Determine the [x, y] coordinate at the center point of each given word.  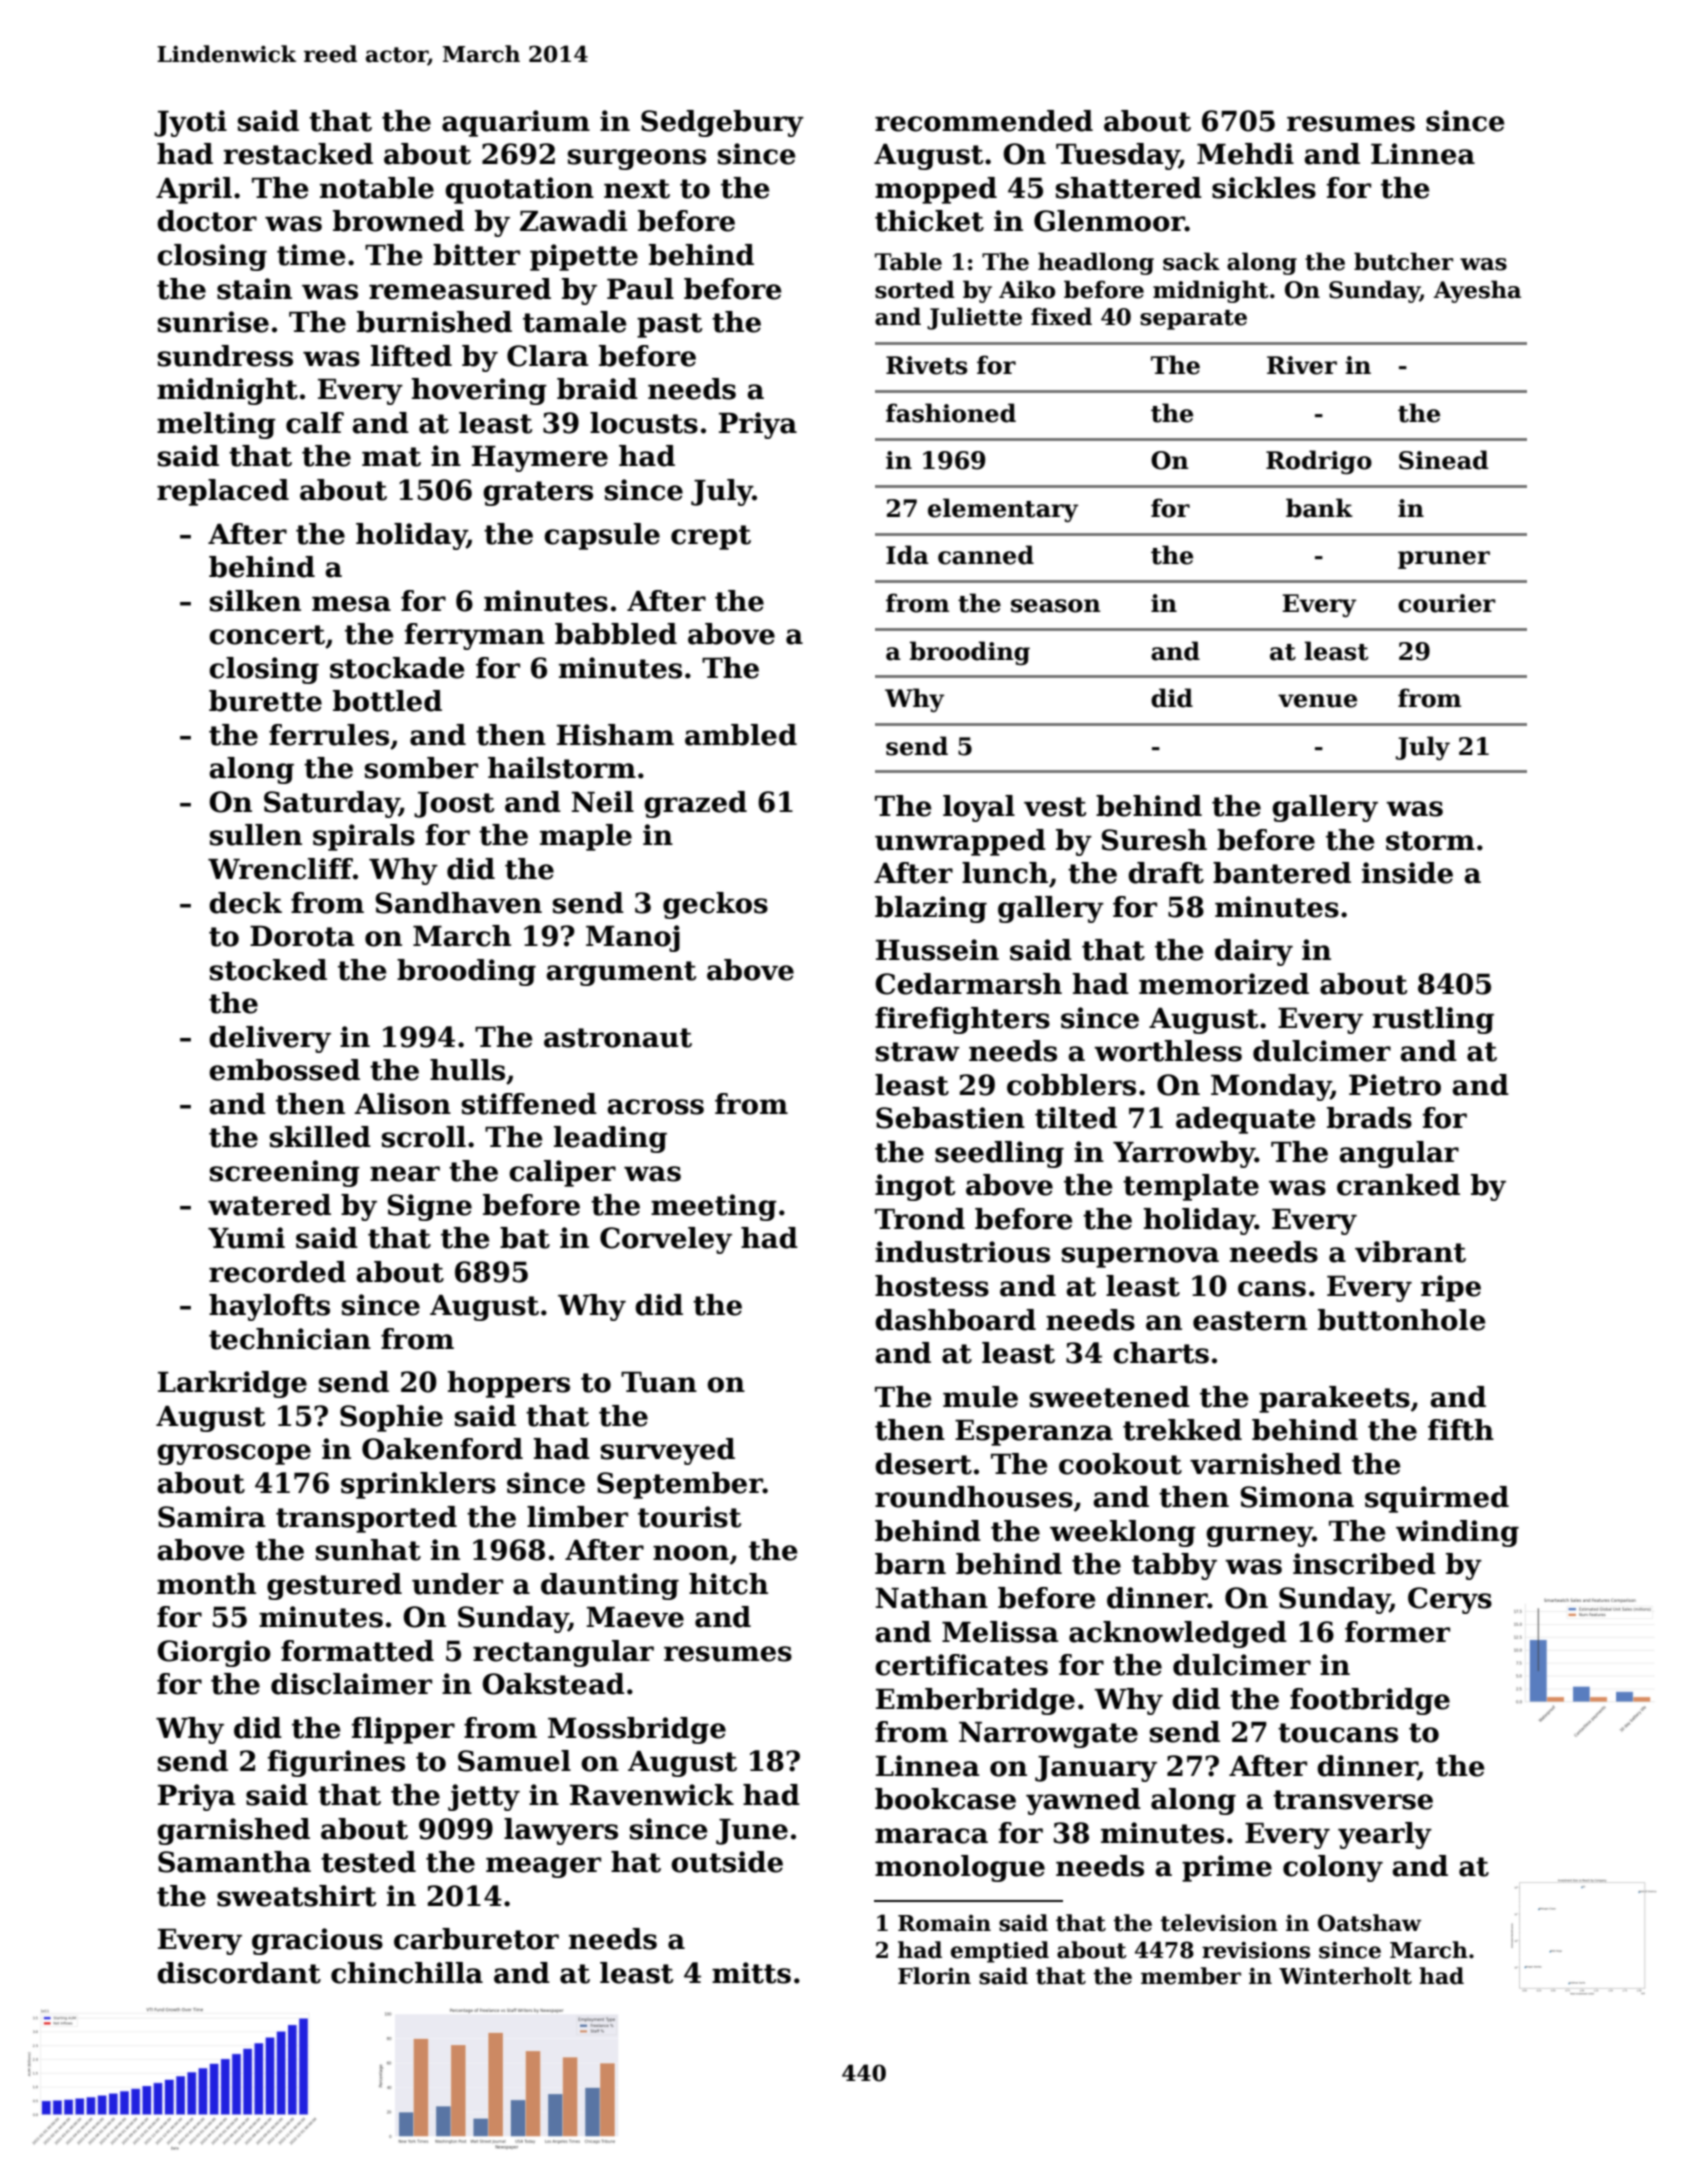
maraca [931, 1836]
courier [1447, 603]
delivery [270, 1039]
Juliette [974, 318]
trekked [1182, 1430]
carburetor [476, 1939]
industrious [962, 1252]
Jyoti [190, 123]
